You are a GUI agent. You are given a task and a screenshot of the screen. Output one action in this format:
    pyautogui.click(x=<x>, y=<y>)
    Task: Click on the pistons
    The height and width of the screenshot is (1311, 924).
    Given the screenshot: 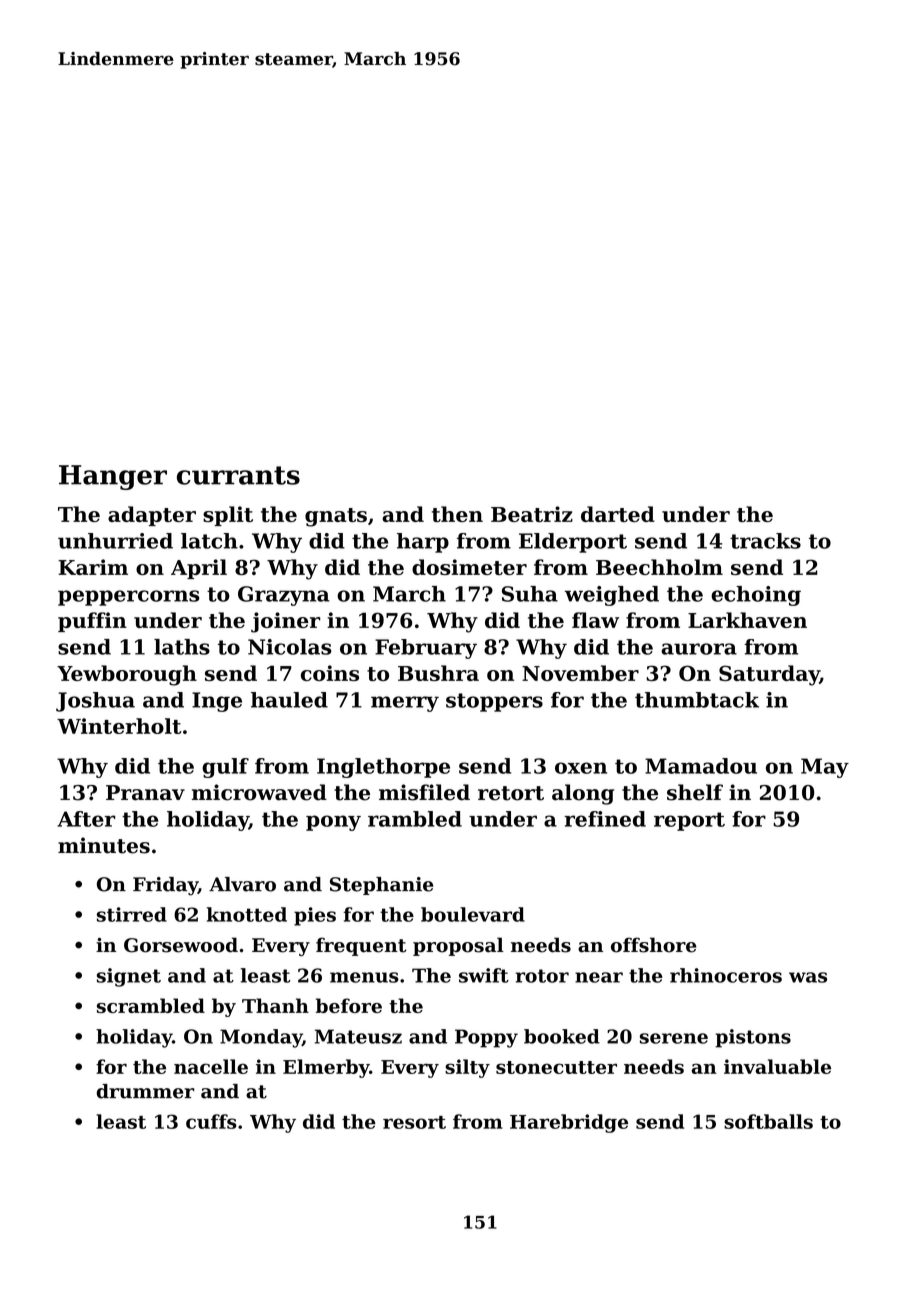 What is the action you would take?
    pyautogui.click(x=753, y=1038)
